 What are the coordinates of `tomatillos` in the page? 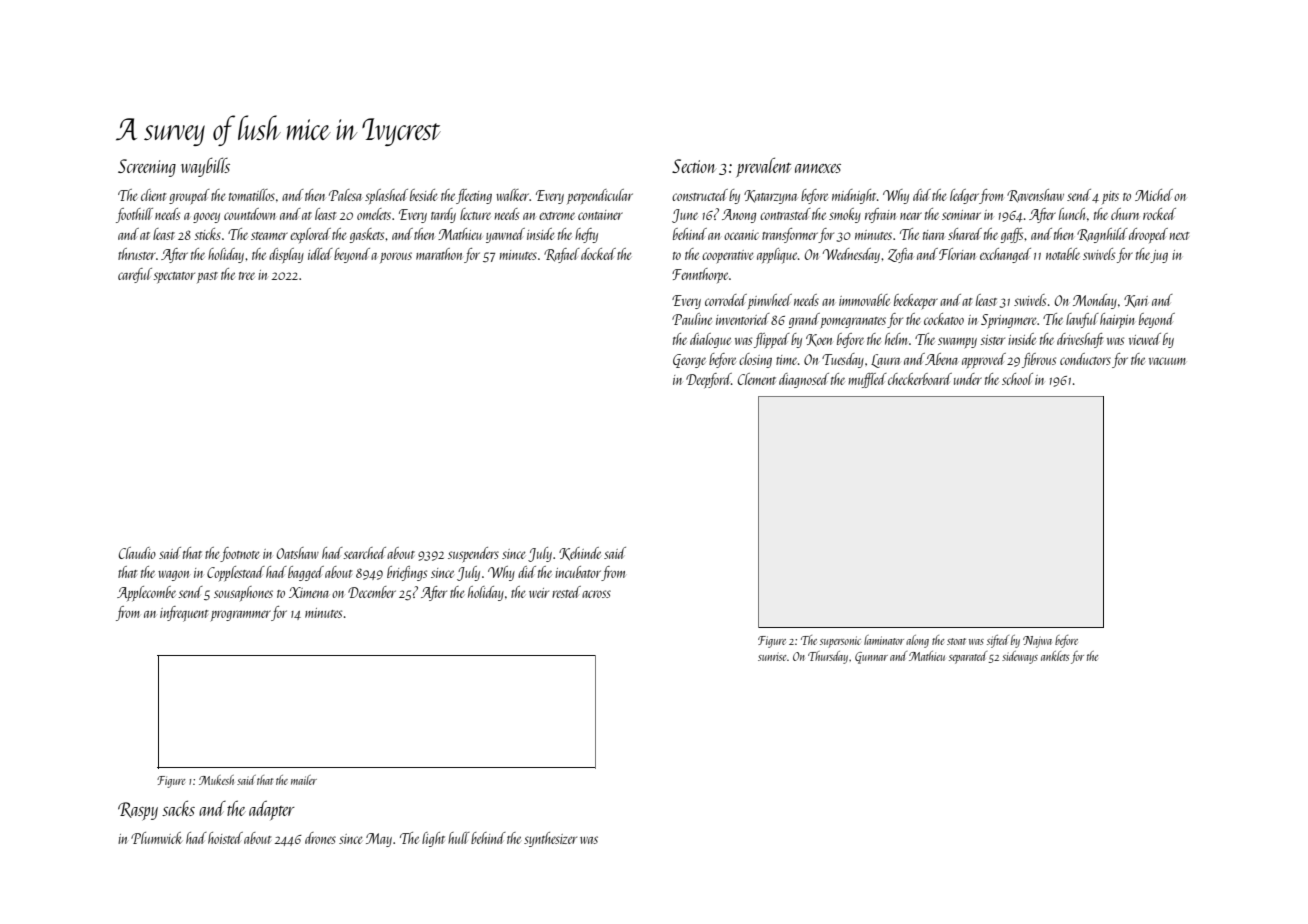 It's located at (252, 195).
